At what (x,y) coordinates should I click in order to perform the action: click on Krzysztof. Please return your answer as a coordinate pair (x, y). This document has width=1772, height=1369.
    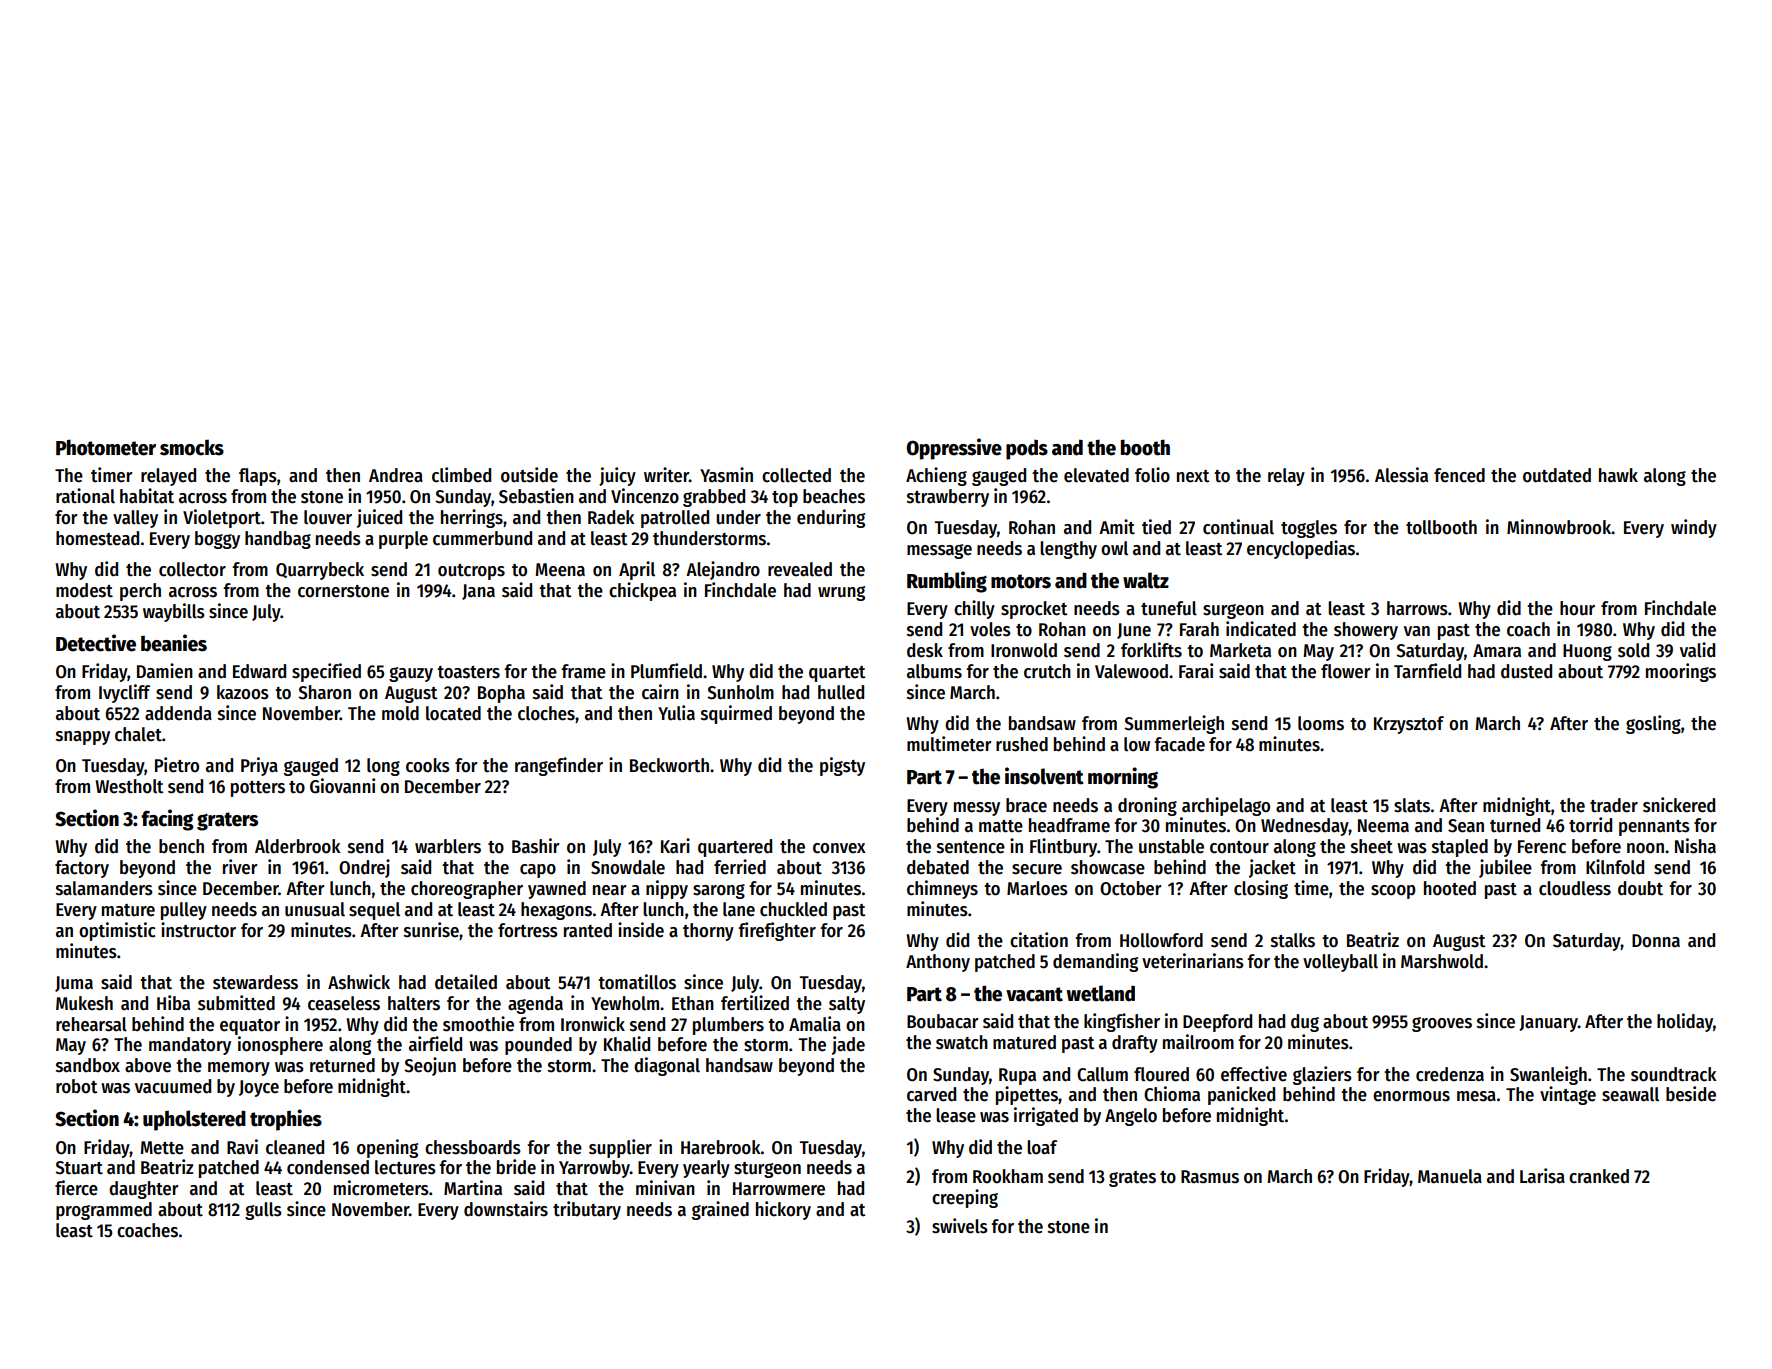
    Looking at the image, I should click on (1409, 725).
